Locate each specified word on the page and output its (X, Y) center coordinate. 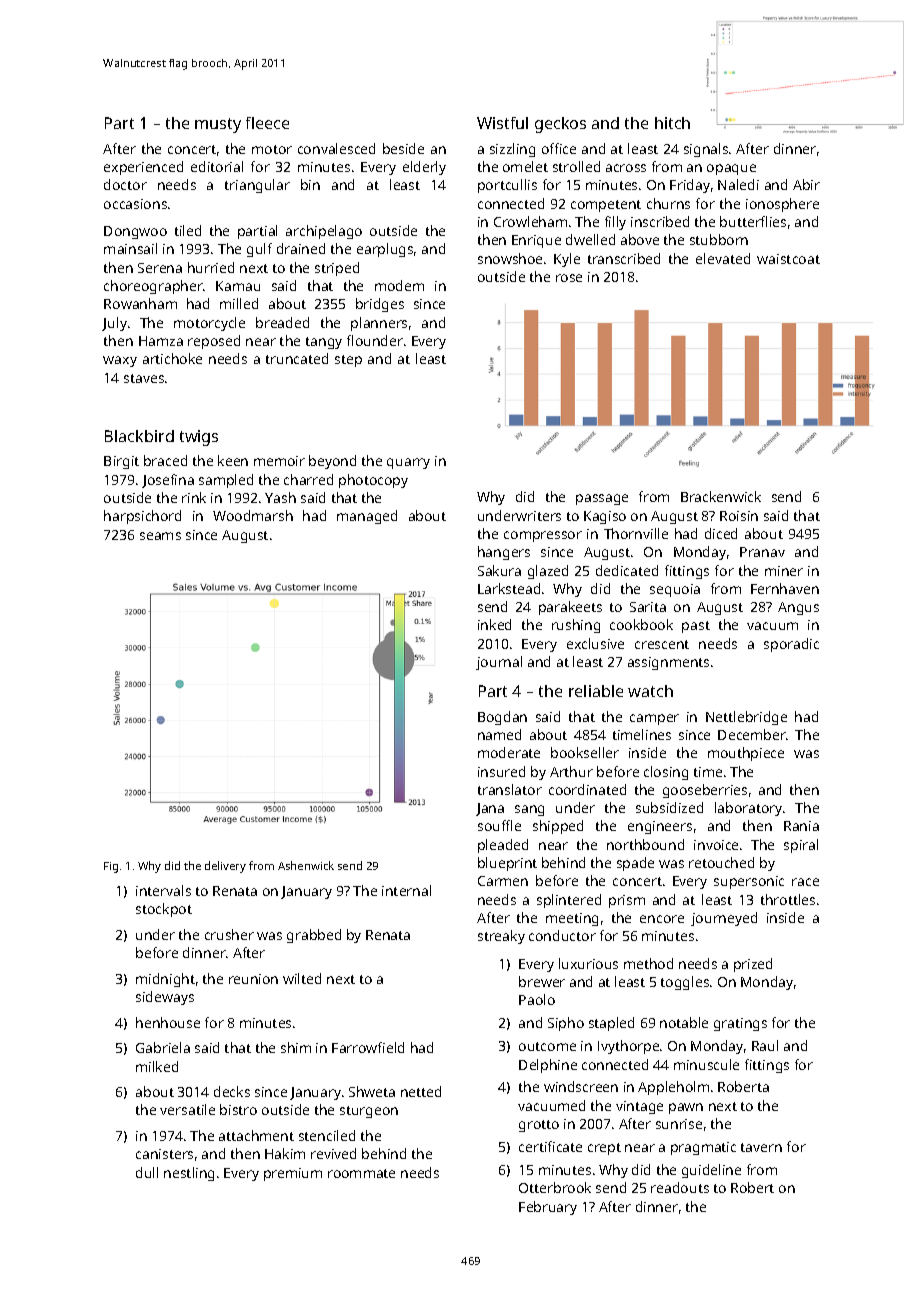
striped (337, 269)
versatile (187, 1109)
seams (160, 536)
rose (569, 278)
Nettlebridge (746, 718)
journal (499, 663)
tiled (188, 230)
